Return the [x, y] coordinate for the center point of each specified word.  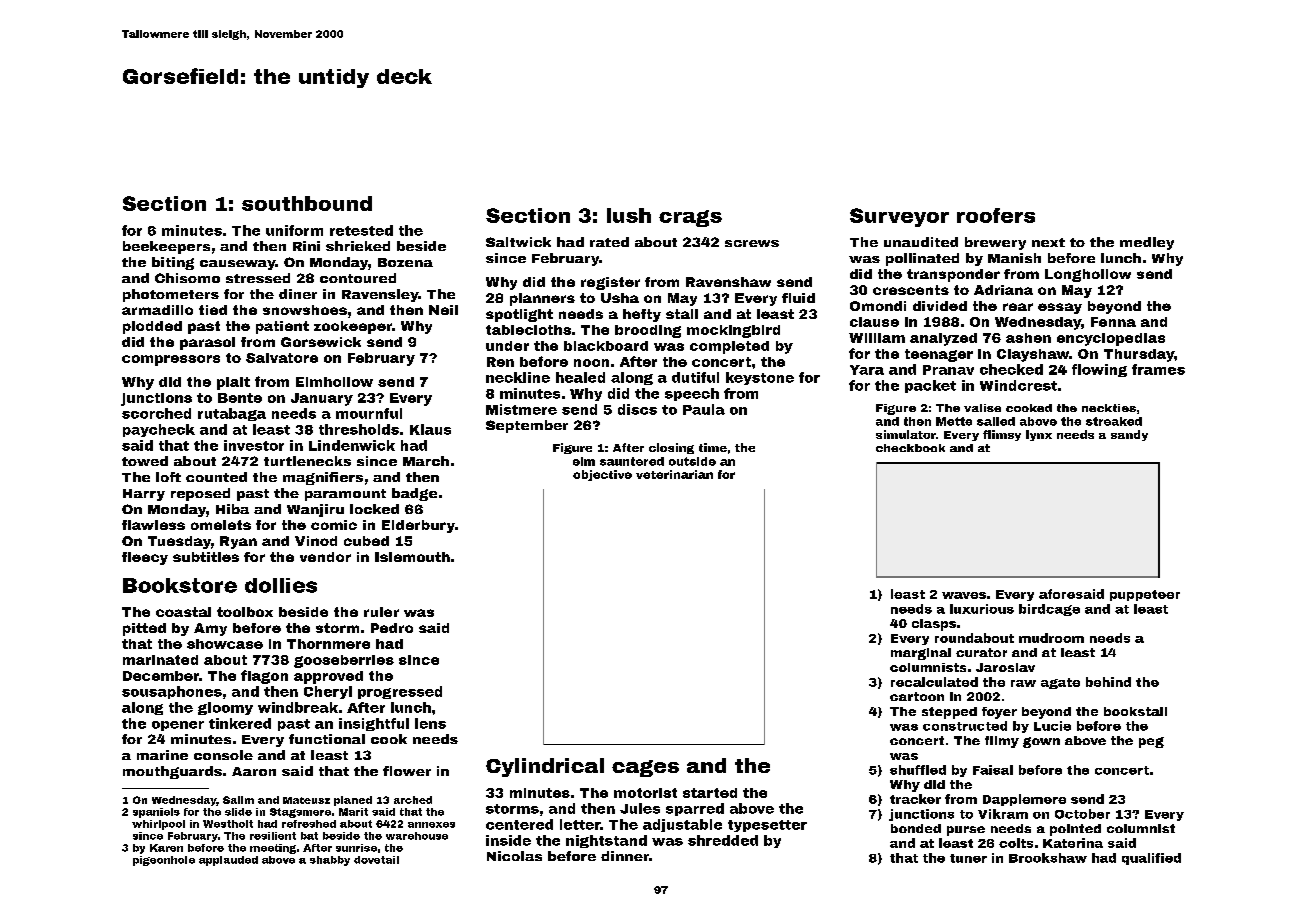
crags [690, 218]
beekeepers [166, 247]
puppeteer [1145, 595]
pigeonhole [164, 861]
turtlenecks [307, 461]
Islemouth [412, 557]
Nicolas [514, 856]
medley [1147, 243]
